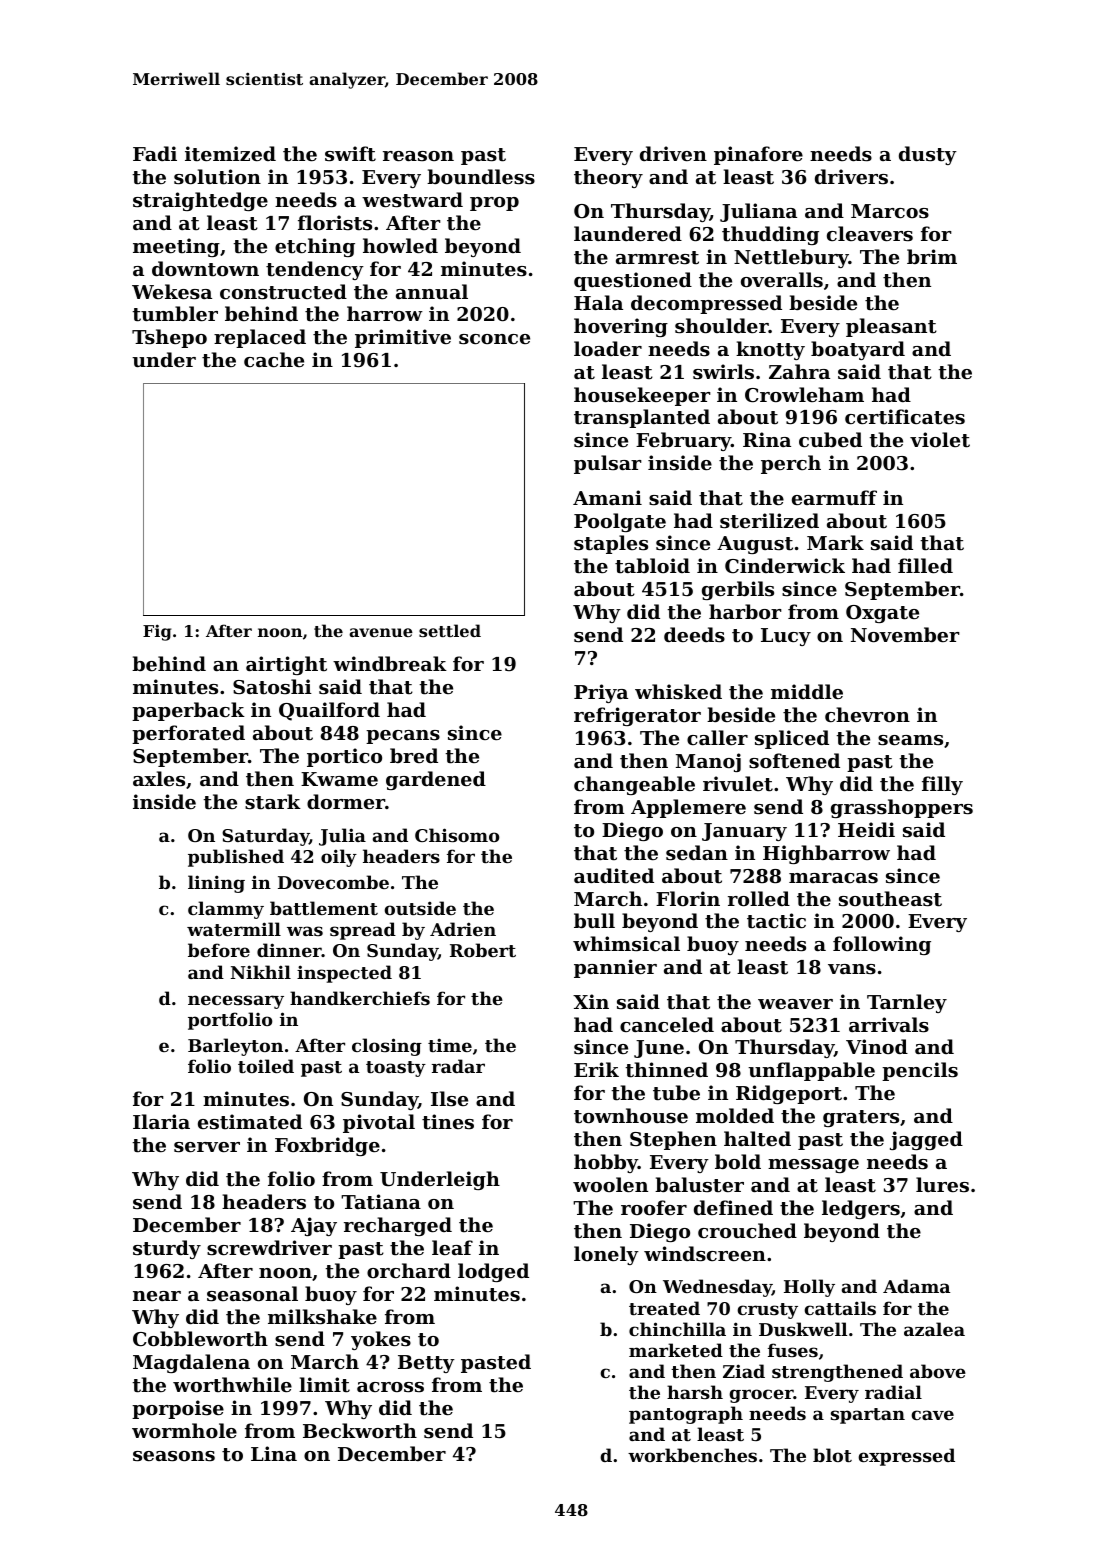  Describe the element at coordinates (315, 270) in the document. I see `tendency` at that location.
